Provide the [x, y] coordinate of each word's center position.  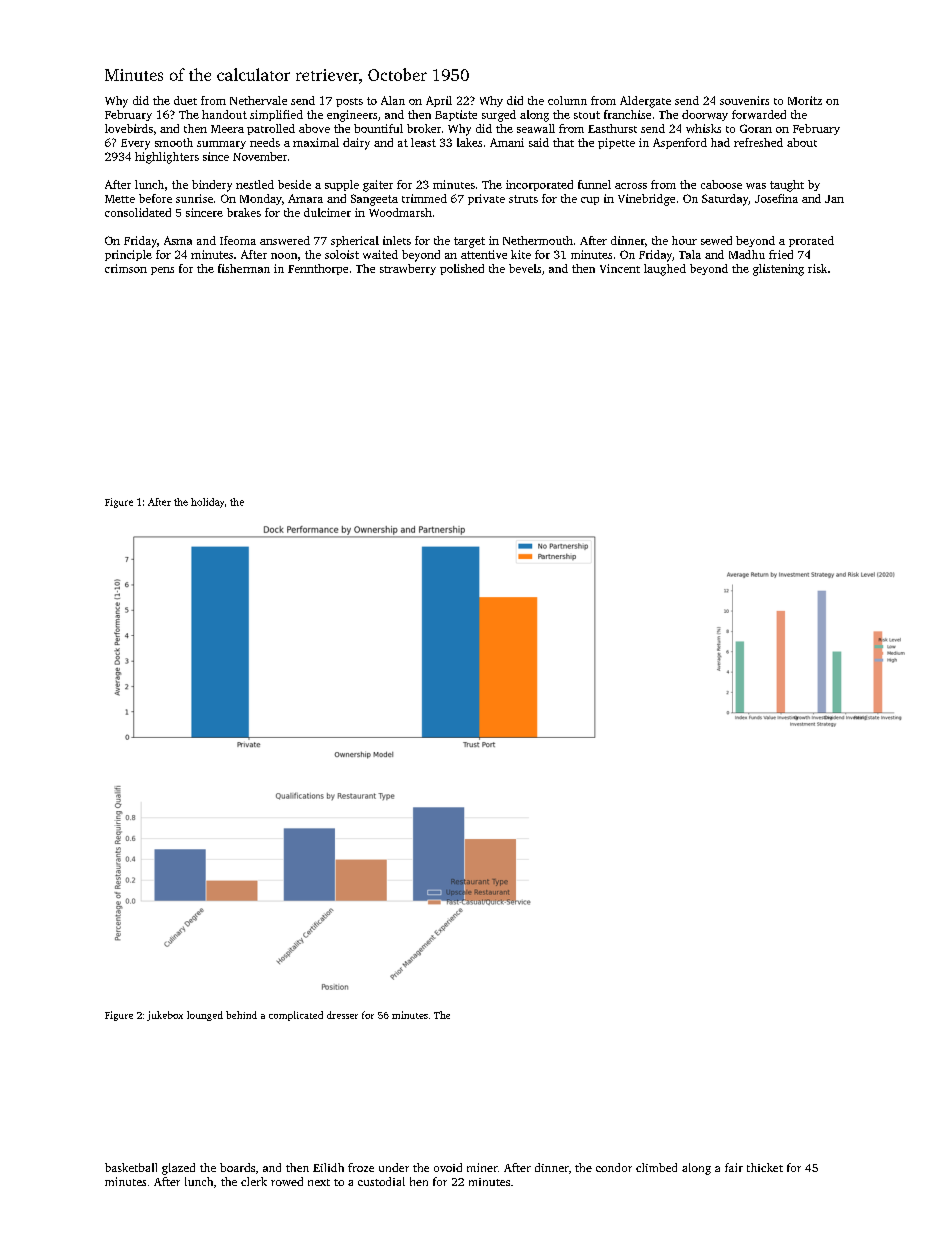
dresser [342, 1015]
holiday [207, 503]
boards [237, 1167]
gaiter [378, 186]
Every [135, 144]
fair [734, 1167]
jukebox [165, 1016]
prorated [811, 241]
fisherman [244, 268]
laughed [665, 270]
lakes [469, 142]
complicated [296, 1016]
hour [684, 240]
